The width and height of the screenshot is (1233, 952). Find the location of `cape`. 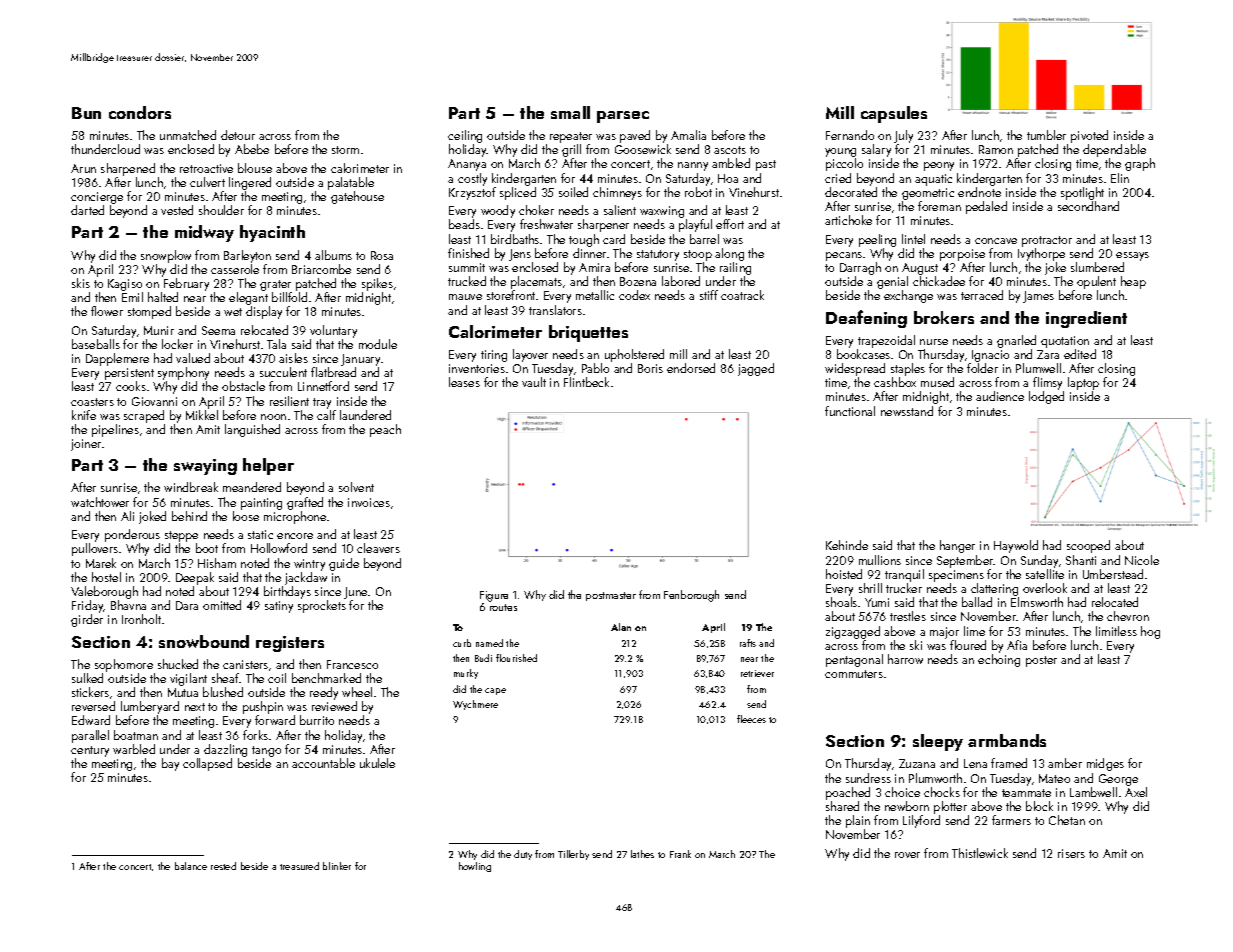

cape is located at coordinates (495, 691).
